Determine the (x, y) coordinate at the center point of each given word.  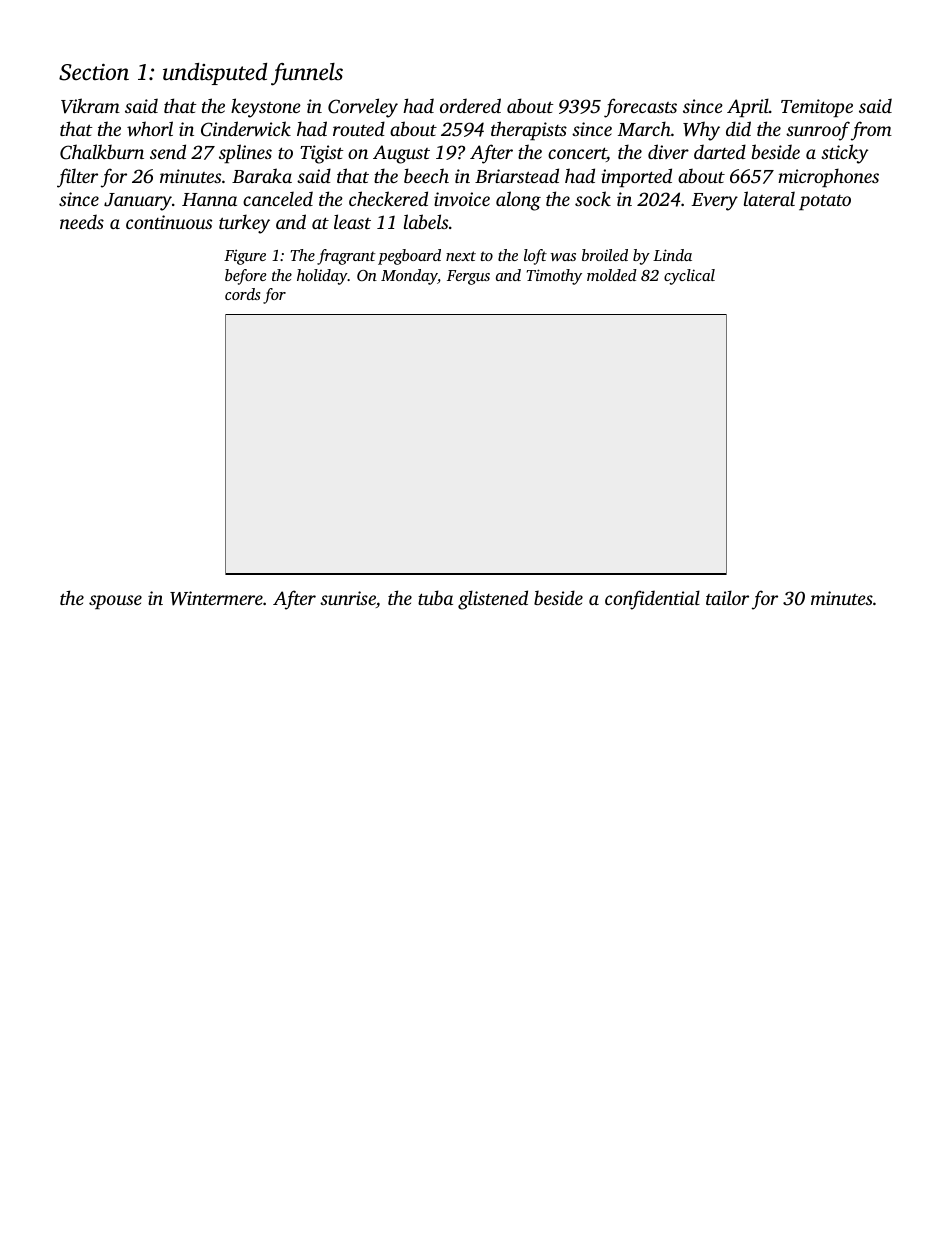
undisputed (215, 74)
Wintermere (216, 598)
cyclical (689, 277)
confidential (652, 600)
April (748, 107)
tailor (727, 597)
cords (242, 294)
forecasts (640, 108)
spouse (115, 602)
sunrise (348, 598)
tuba (435, 597)
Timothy (554, 277)
